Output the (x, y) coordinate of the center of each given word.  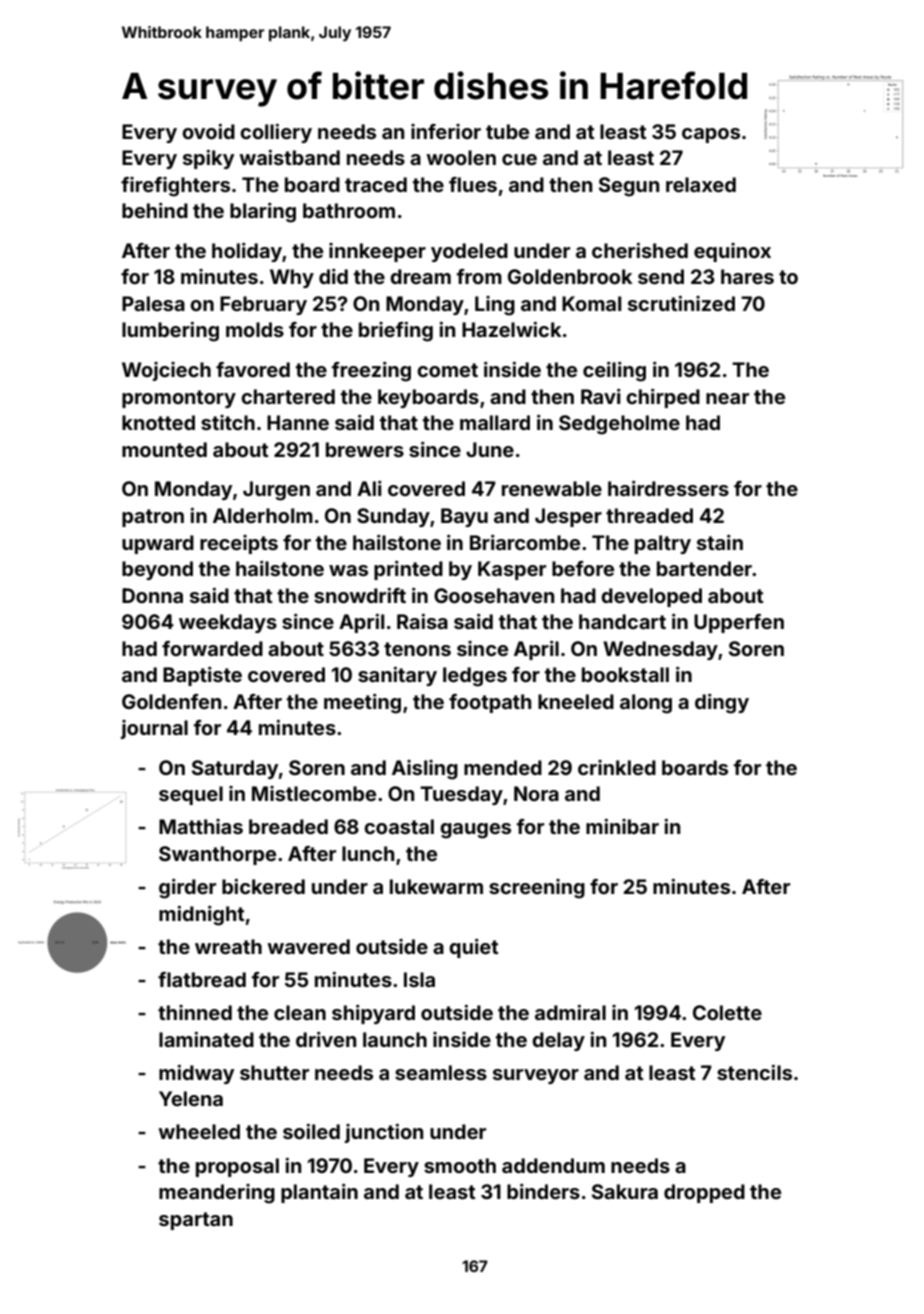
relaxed (701, 184)
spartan (196, 1221)
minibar (622, 826)
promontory (179, 399)
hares (747, 276)
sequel (191, 795)
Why (292, 278)
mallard (495, 422)
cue (519, 159)
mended (503, 767)
